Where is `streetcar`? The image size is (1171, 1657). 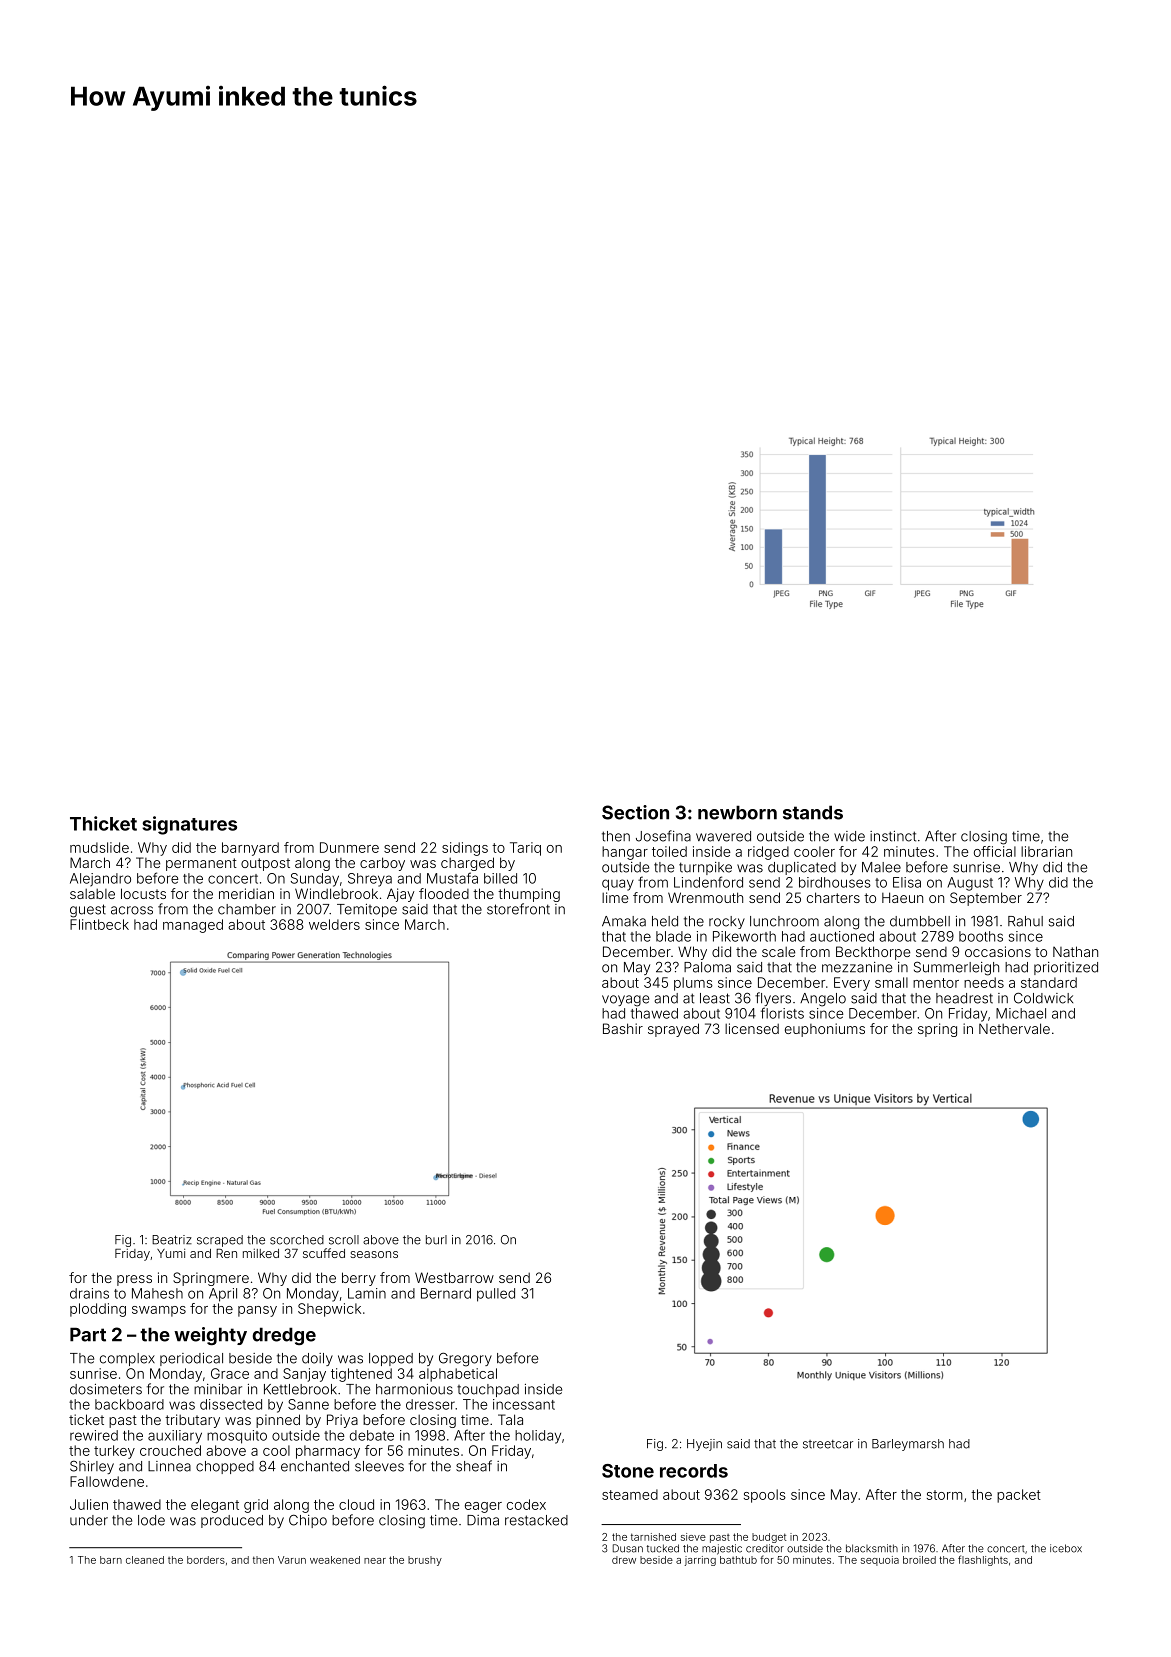 streetcar is located at coordinates (828, 1444).
